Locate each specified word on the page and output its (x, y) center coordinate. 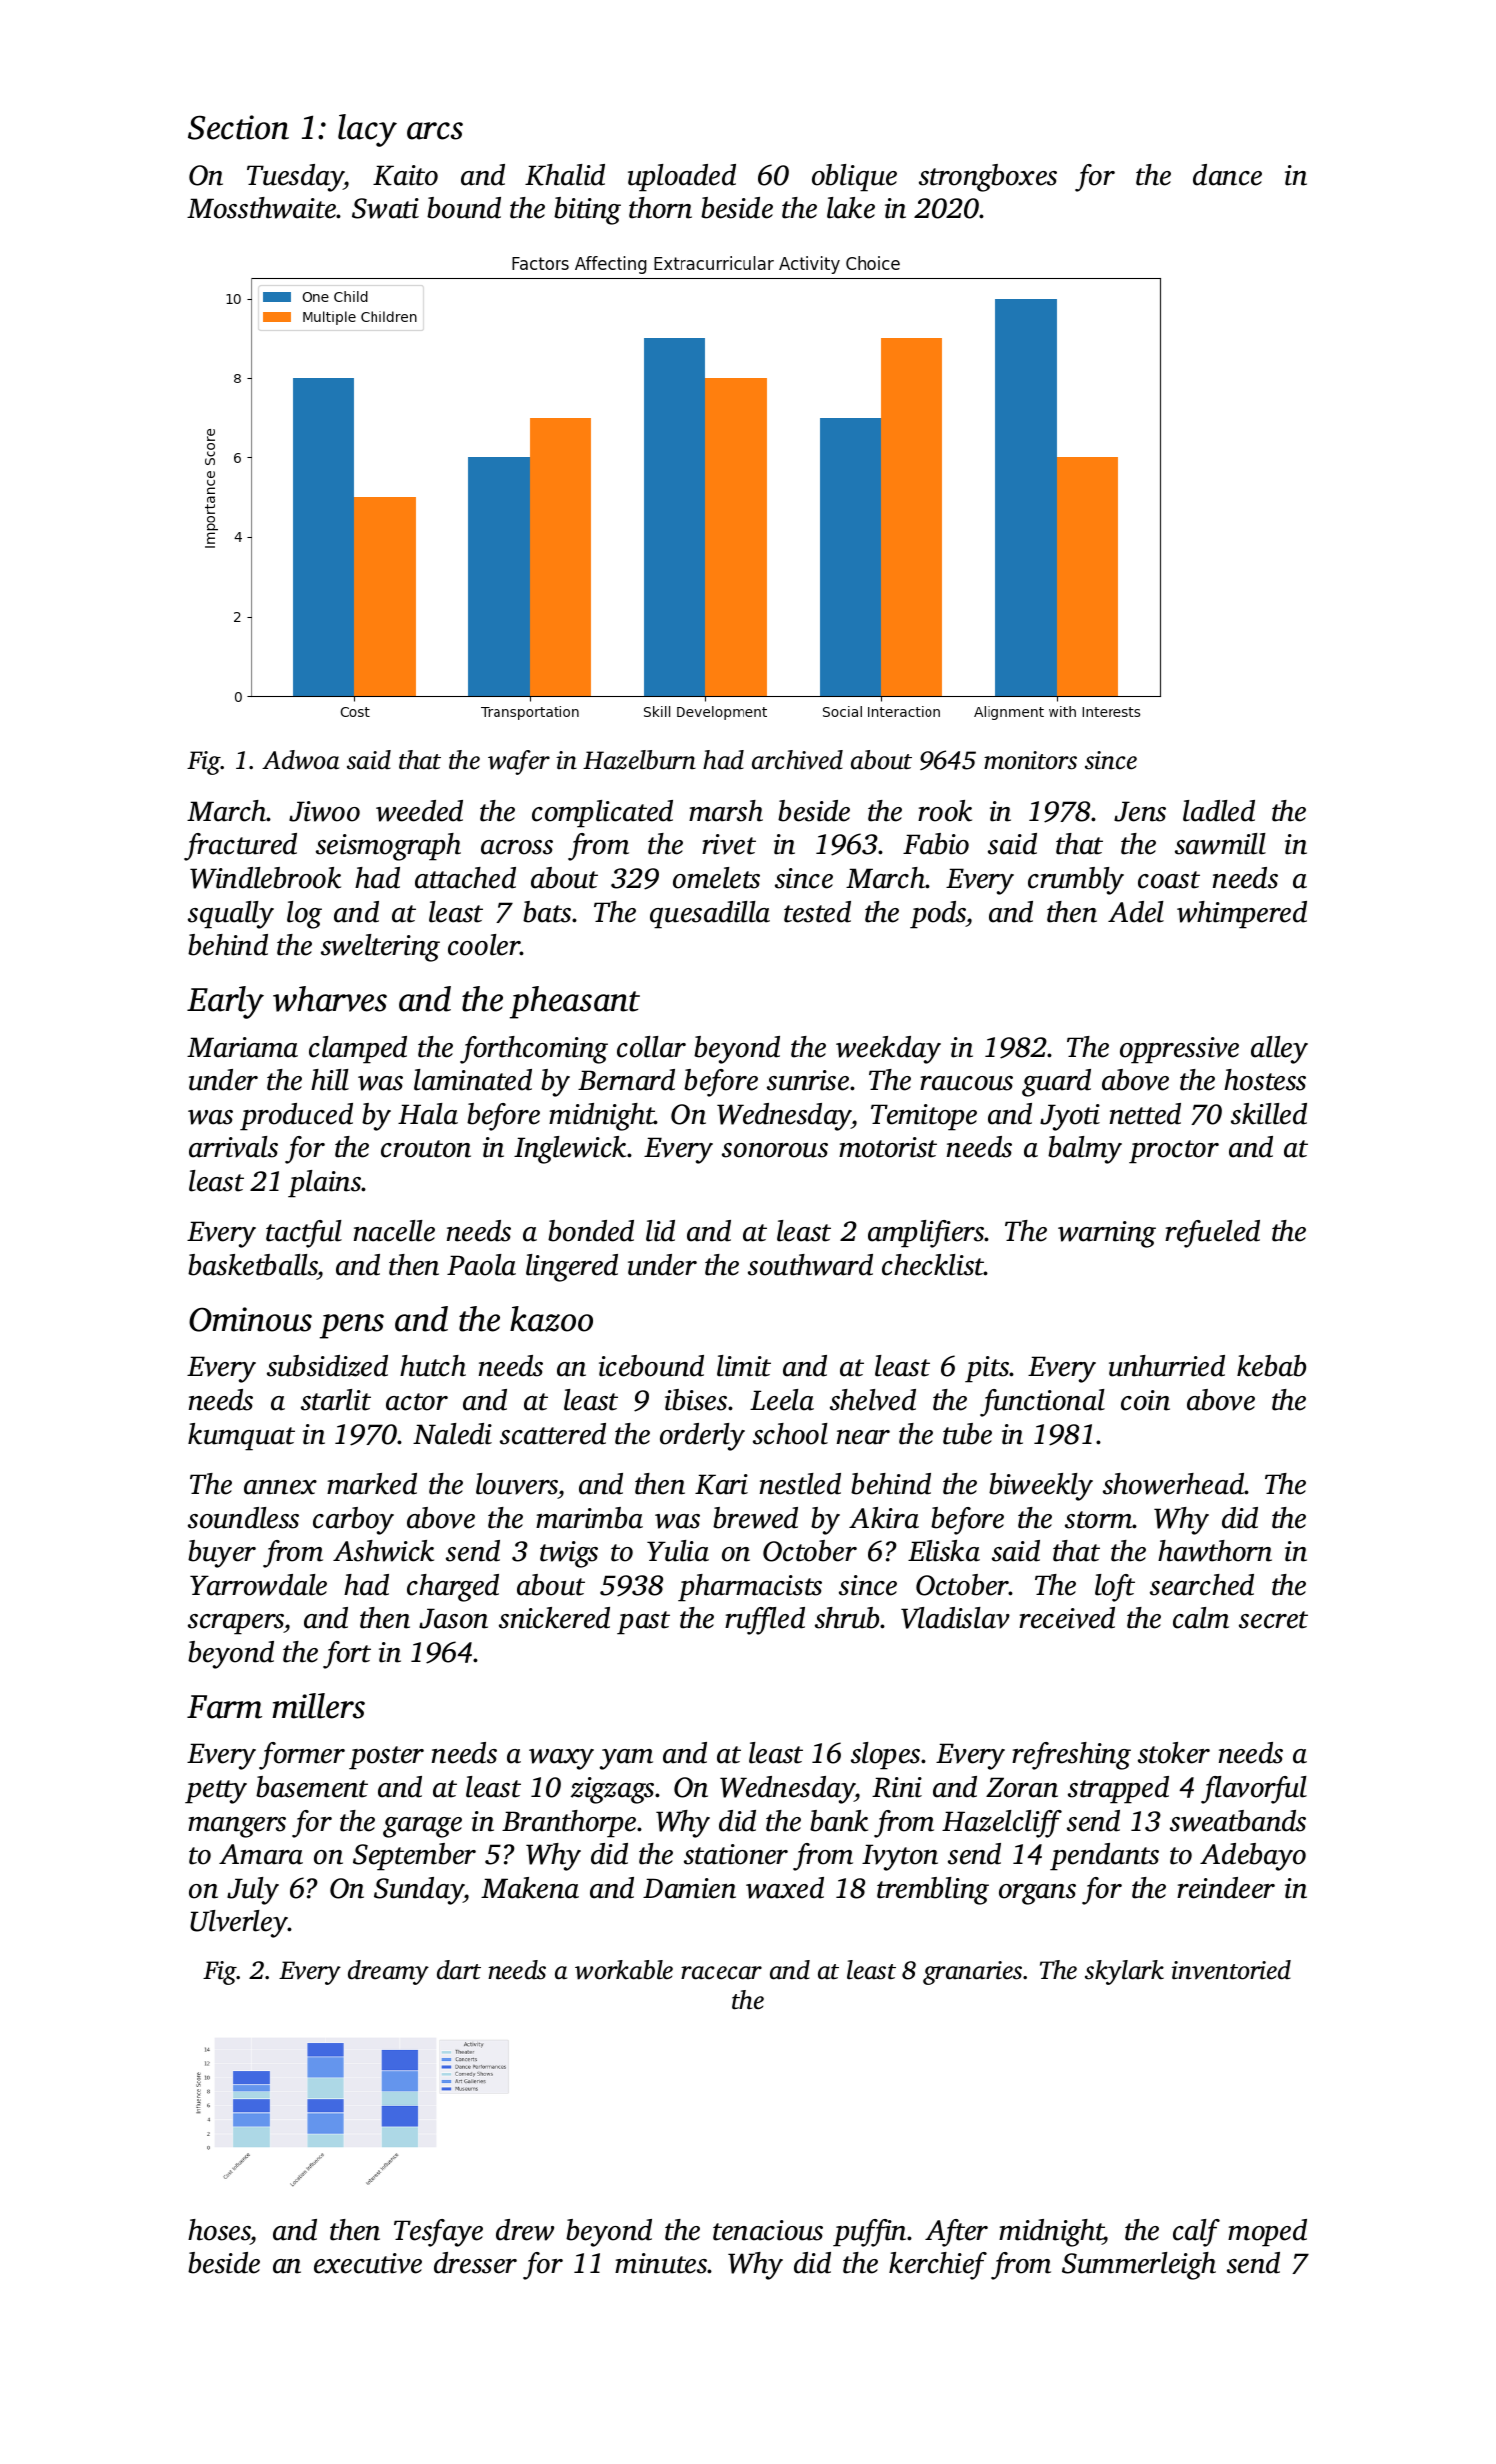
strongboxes (988, 178)
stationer (736, 1854)
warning (1107, 1234)
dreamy (388, 1972)
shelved (873, 1400)
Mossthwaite (262, 208)
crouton (426, 1149)
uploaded (682, 178)
